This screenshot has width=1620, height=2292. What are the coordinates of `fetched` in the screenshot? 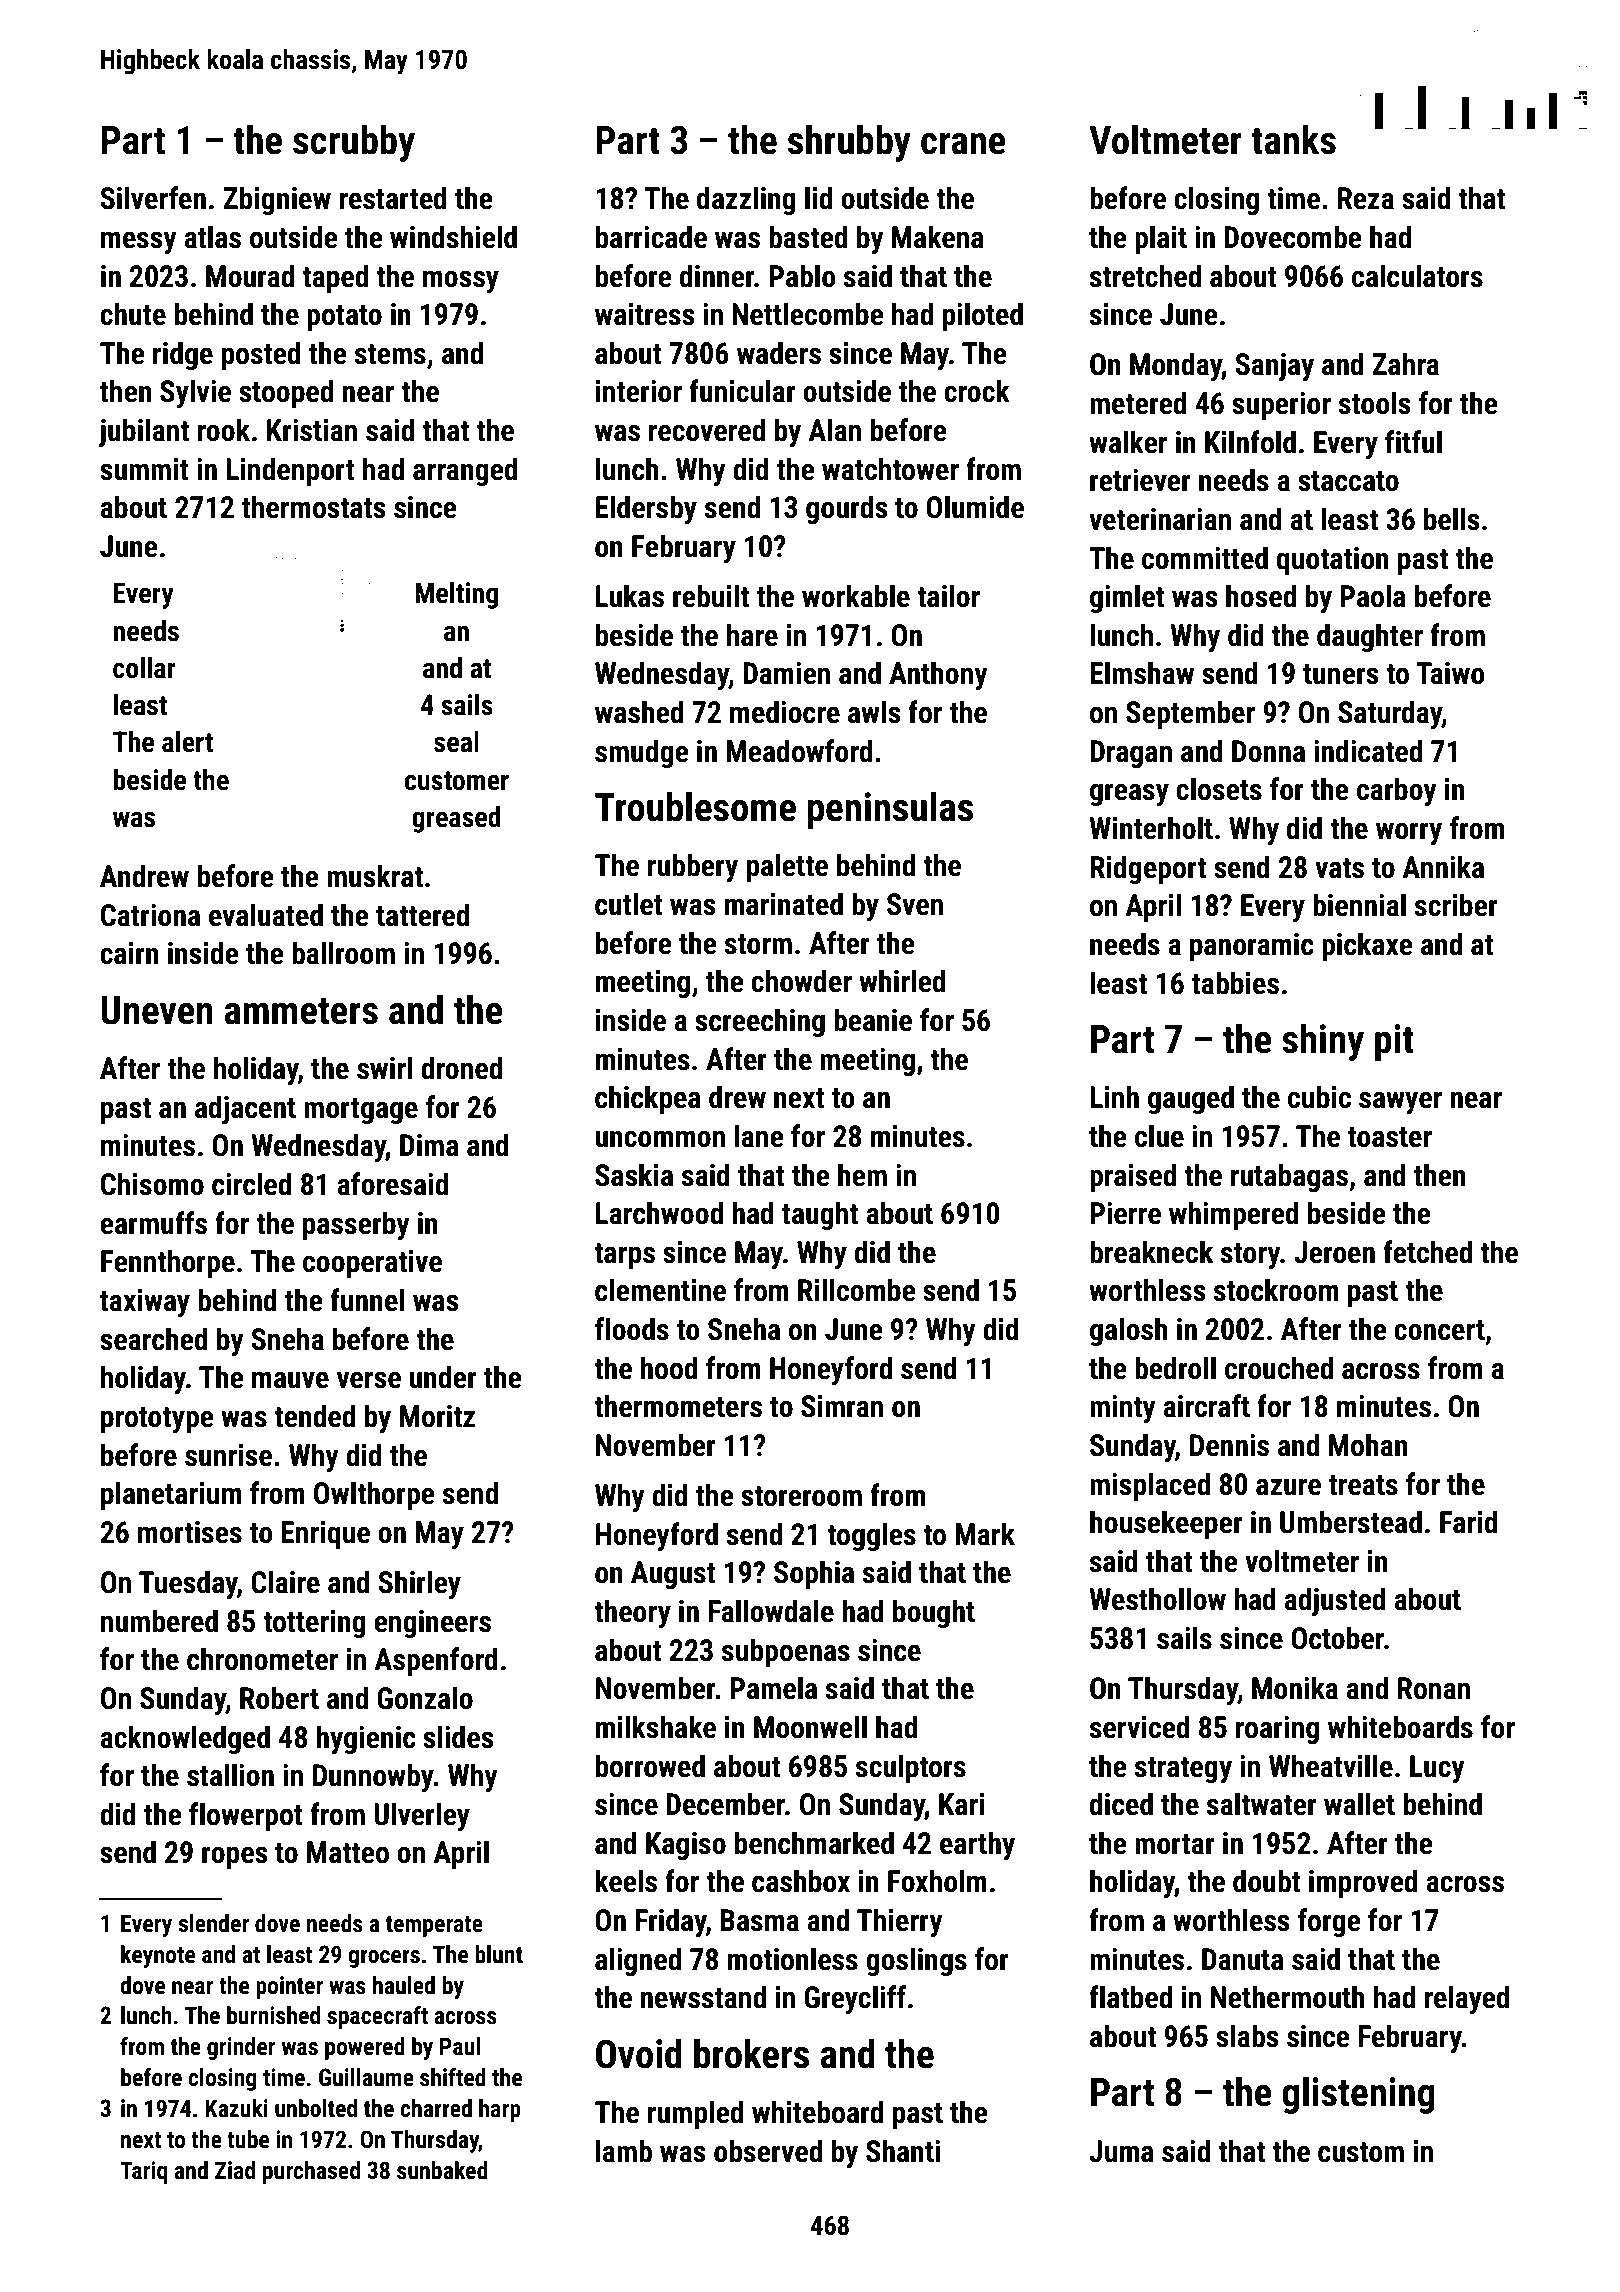 It's located at (1427, 1252).
